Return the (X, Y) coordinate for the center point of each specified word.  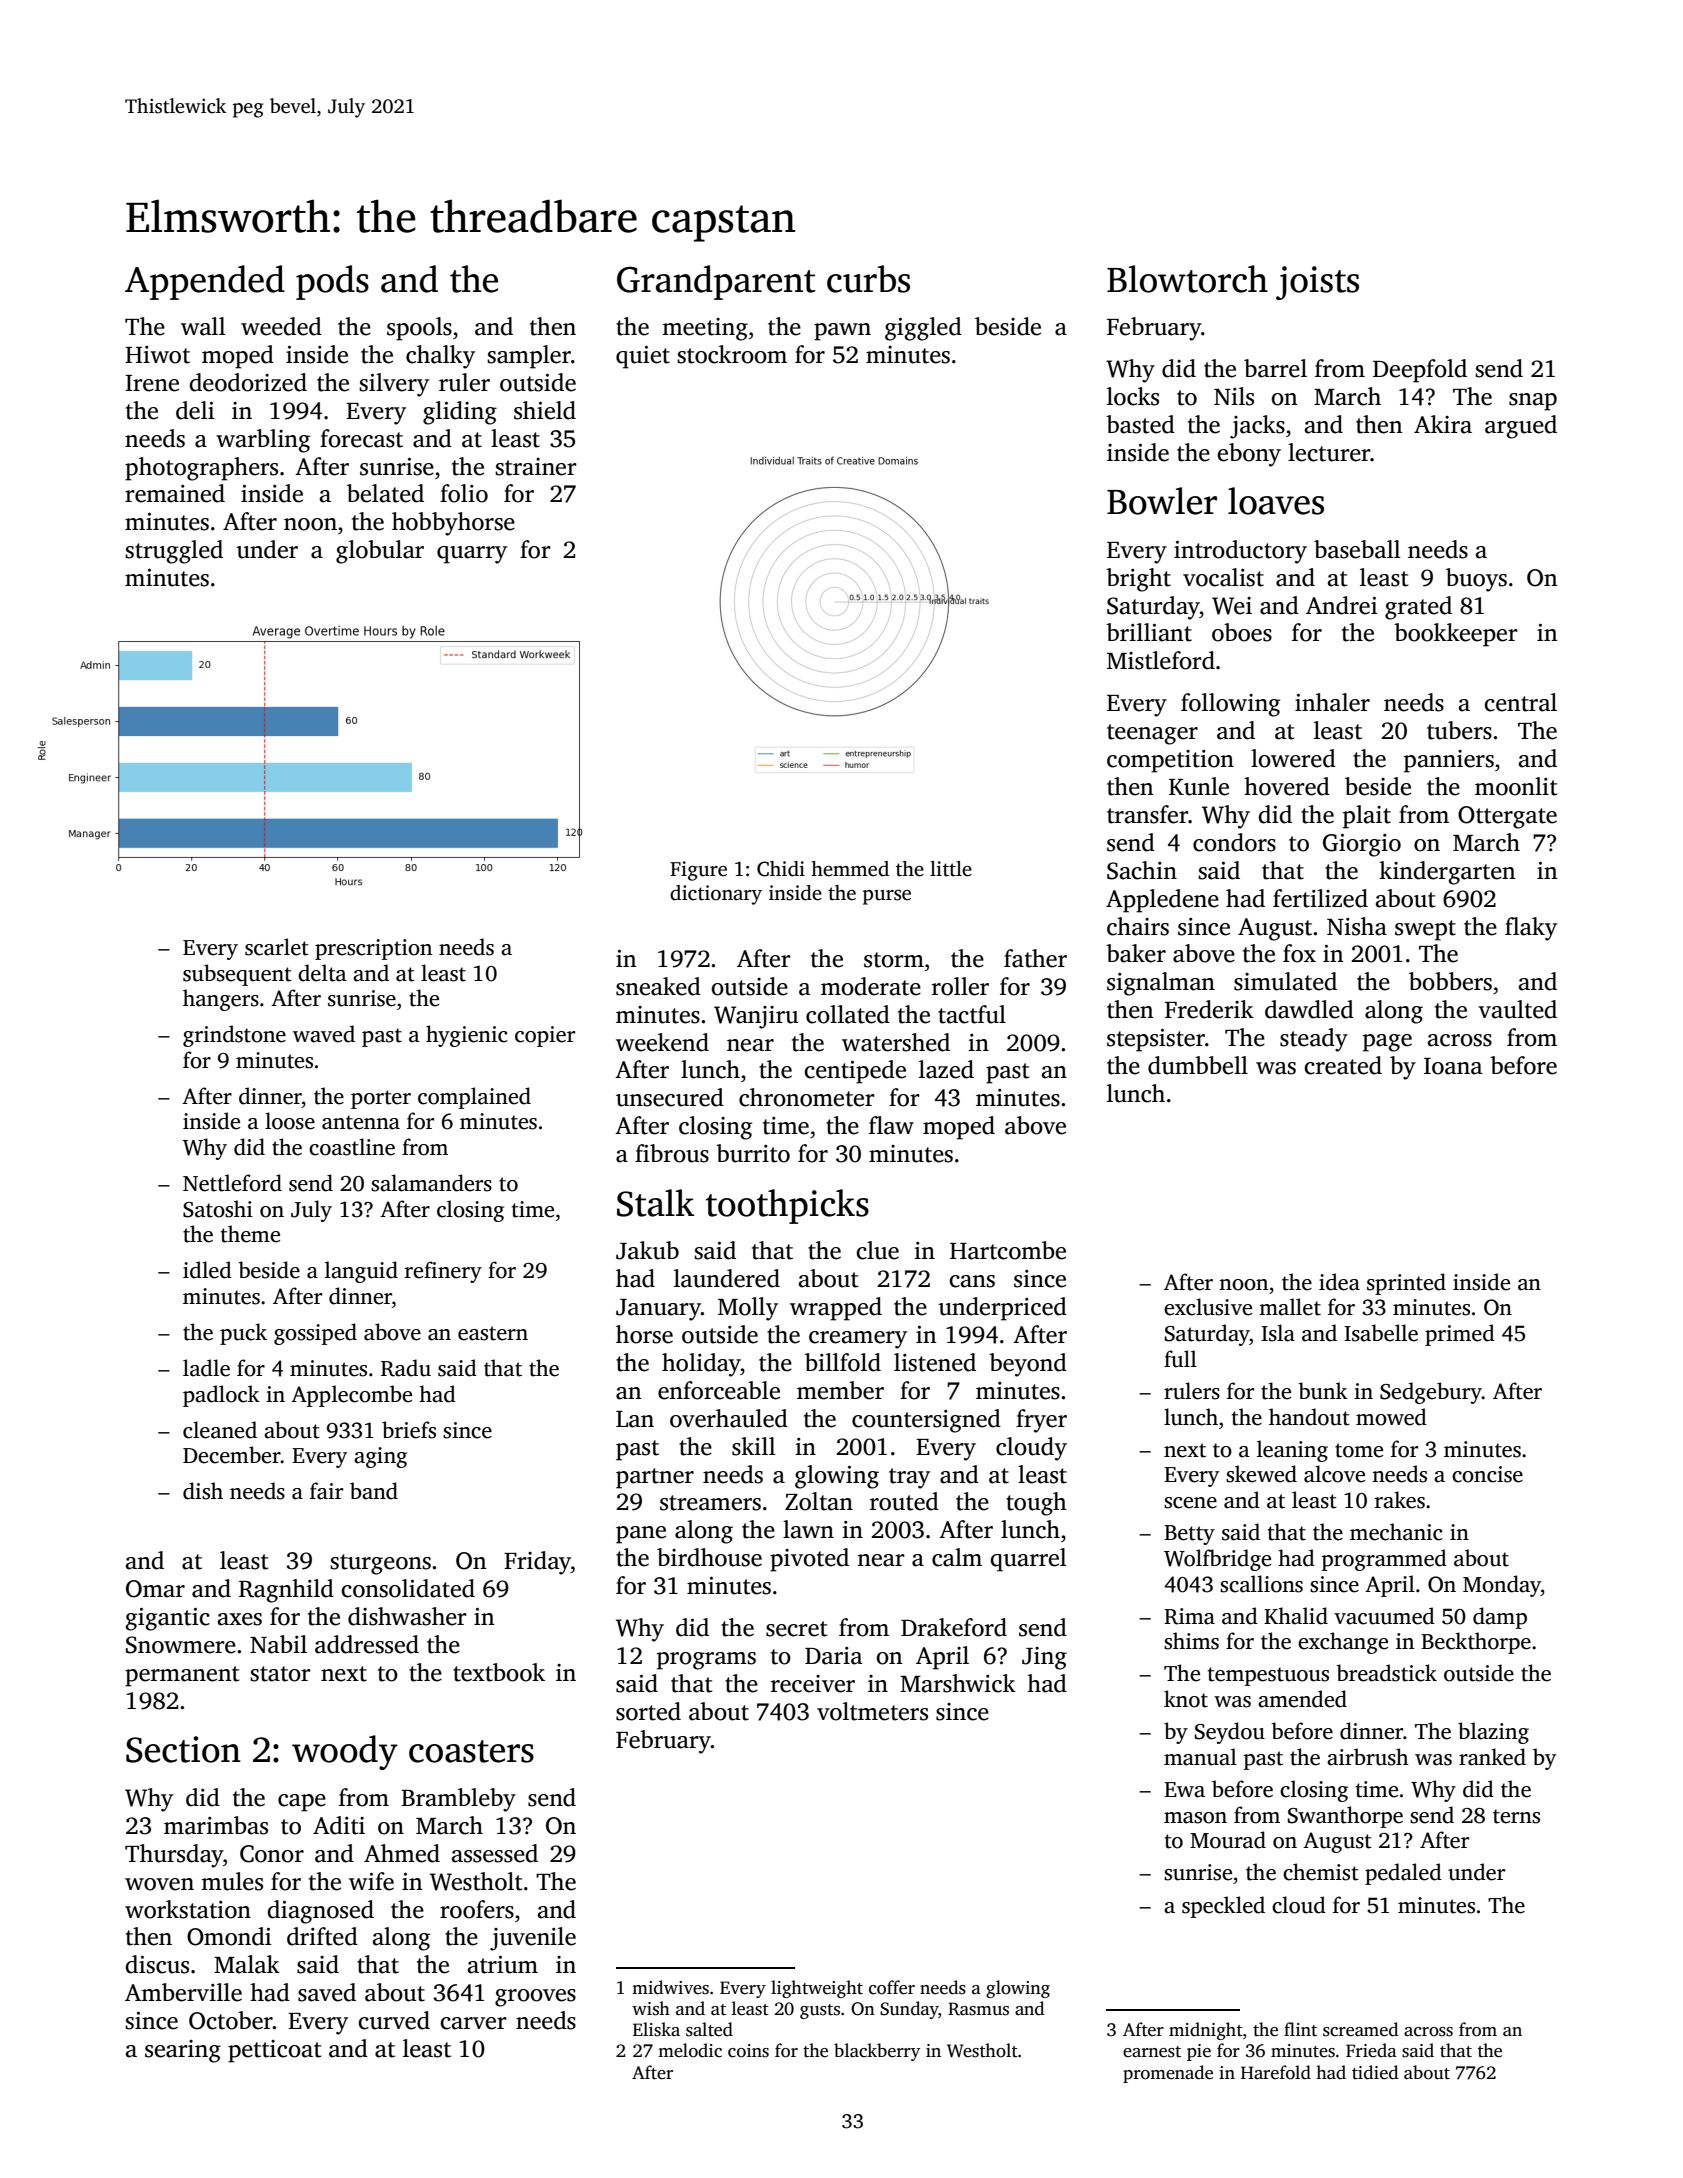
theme (250, 1234)
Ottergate (1507, 817)
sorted (648, 1711)
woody (345, 1752)
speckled (1223, 1907)
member (840, 1390)
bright (1138, 580)
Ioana (1453, 1066)
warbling (263, 441)
